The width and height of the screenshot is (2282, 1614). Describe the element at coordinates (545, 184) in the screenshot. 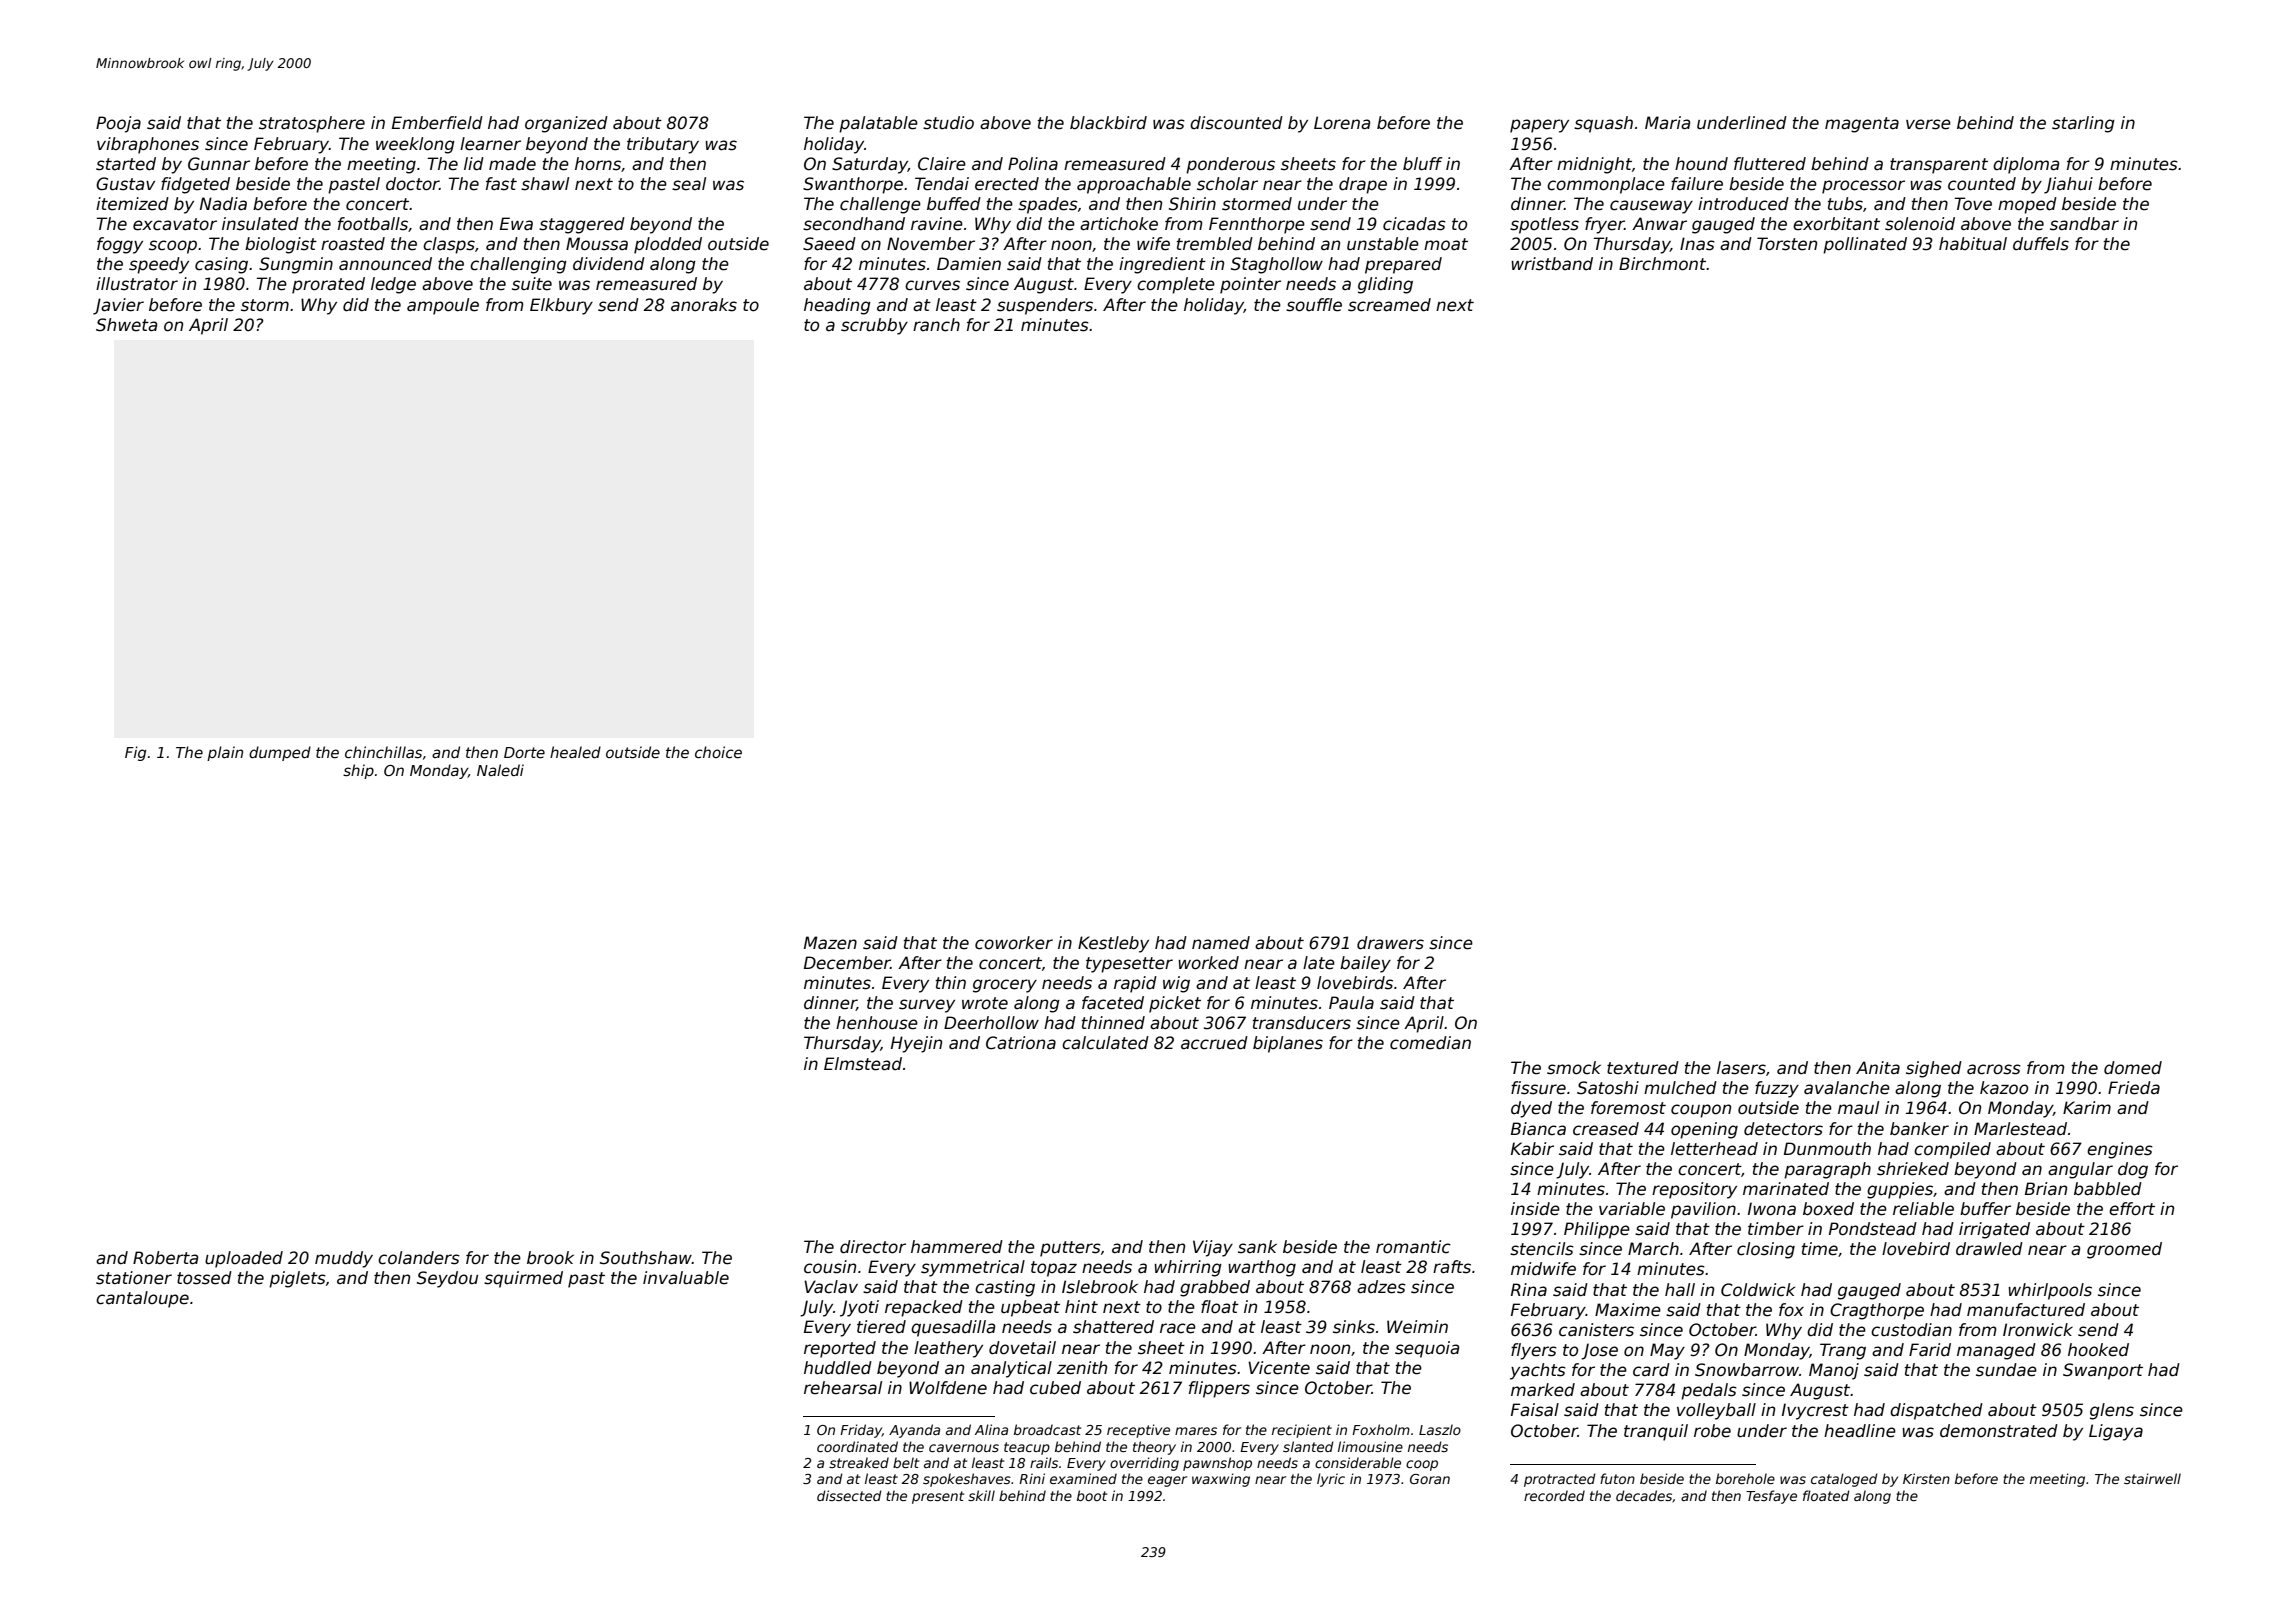

I see `shawl` at that location.
